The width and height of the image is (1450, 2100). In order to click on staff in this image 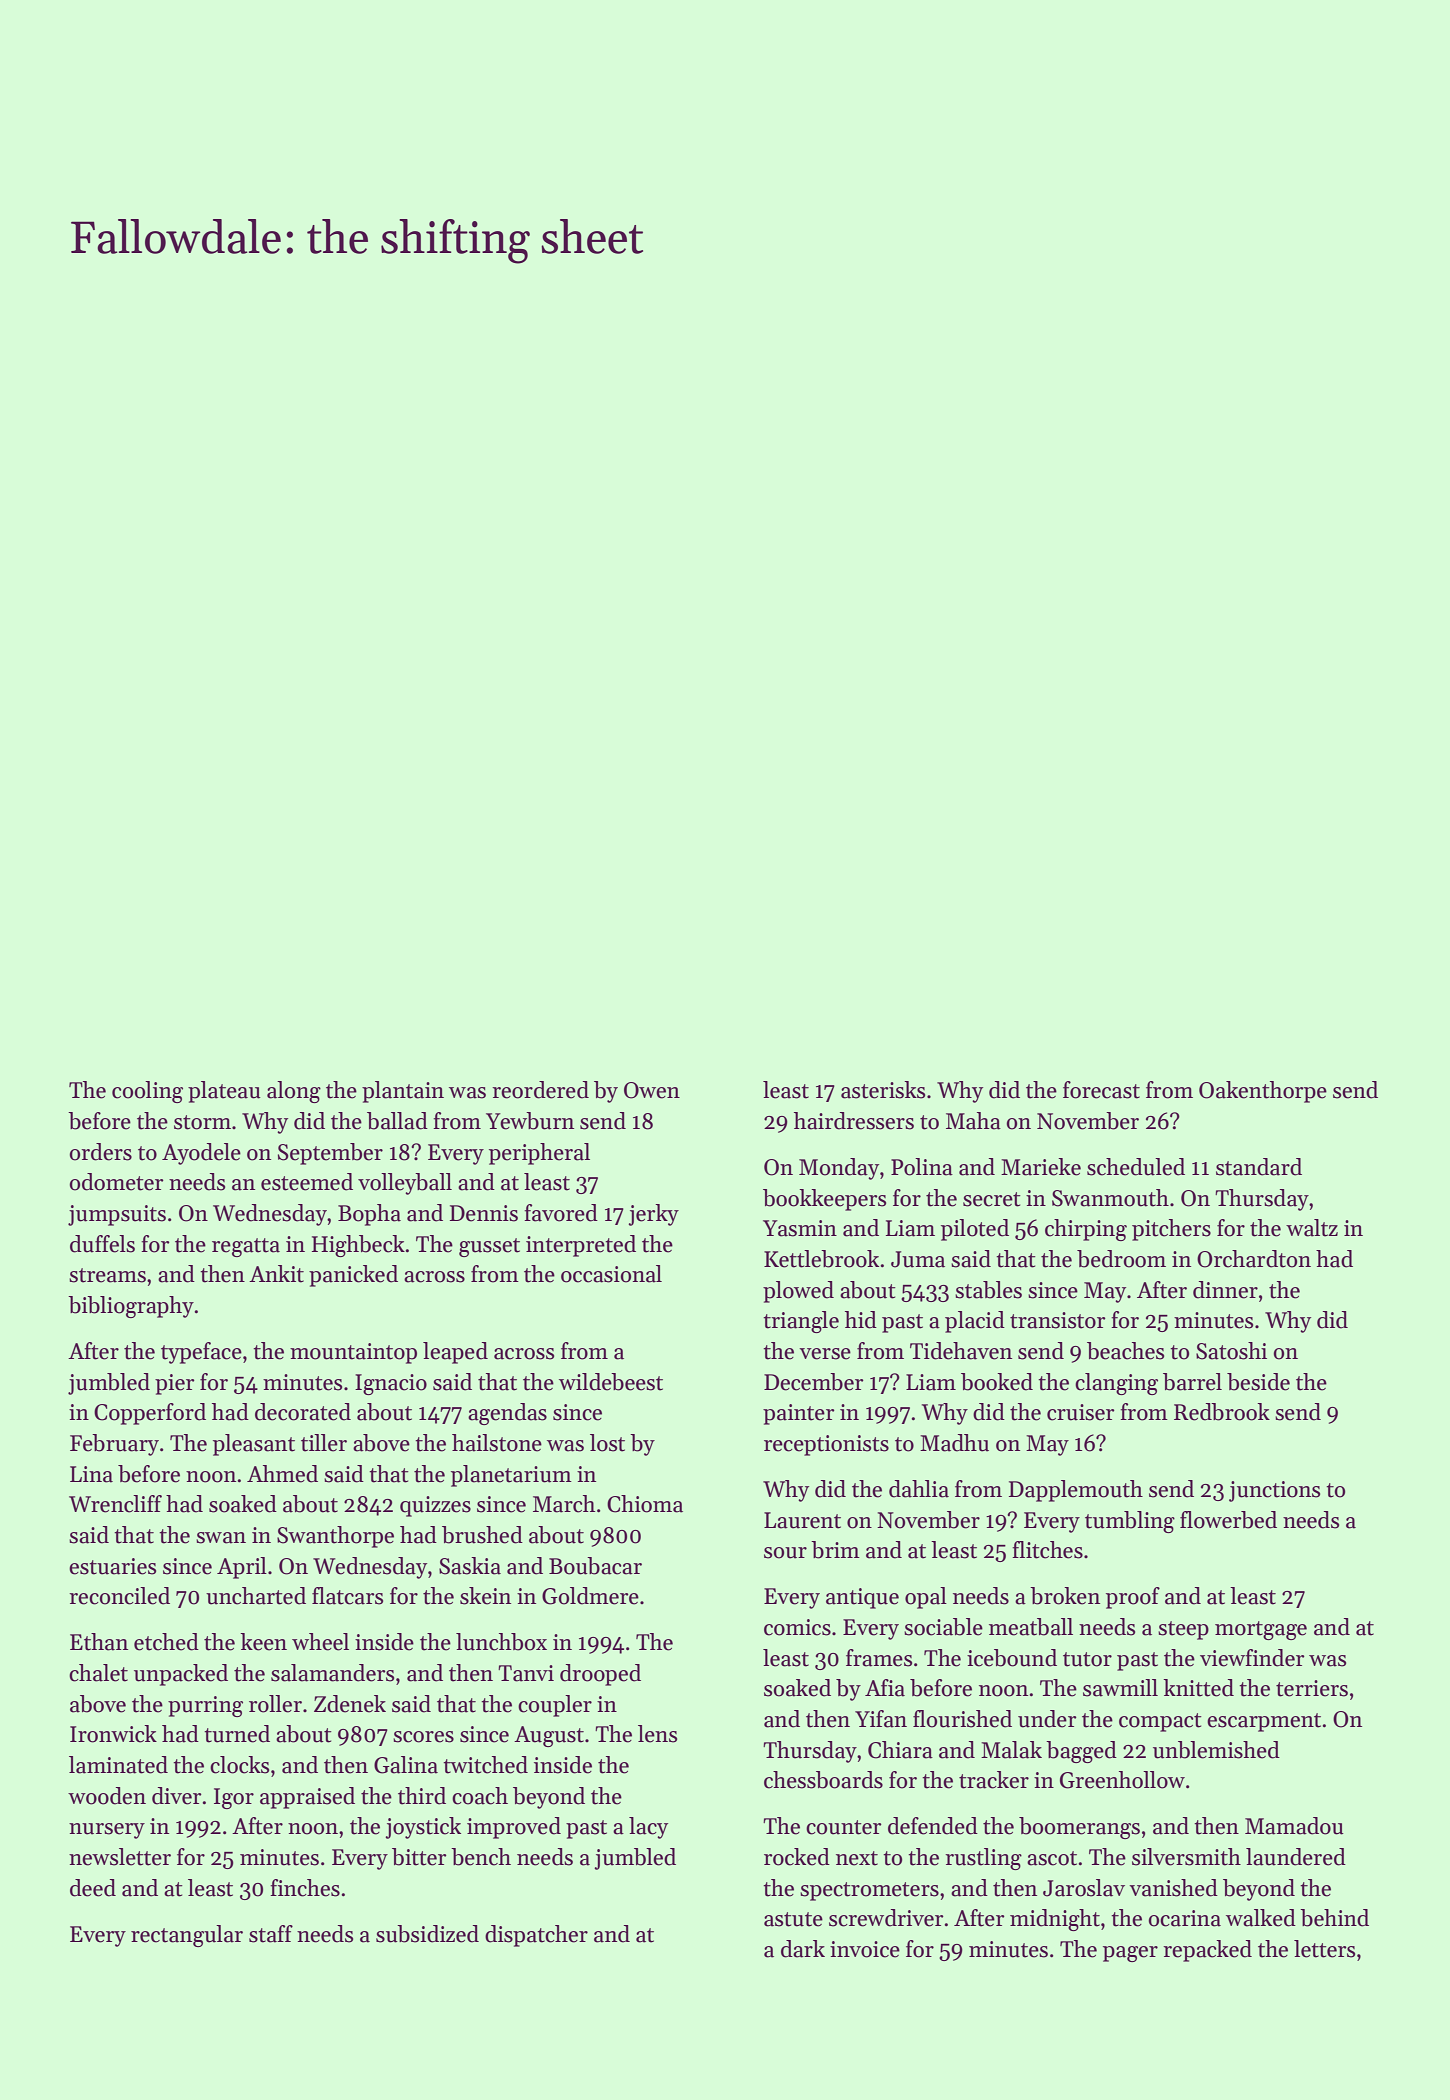, I will do `click(271, 1934)`.
